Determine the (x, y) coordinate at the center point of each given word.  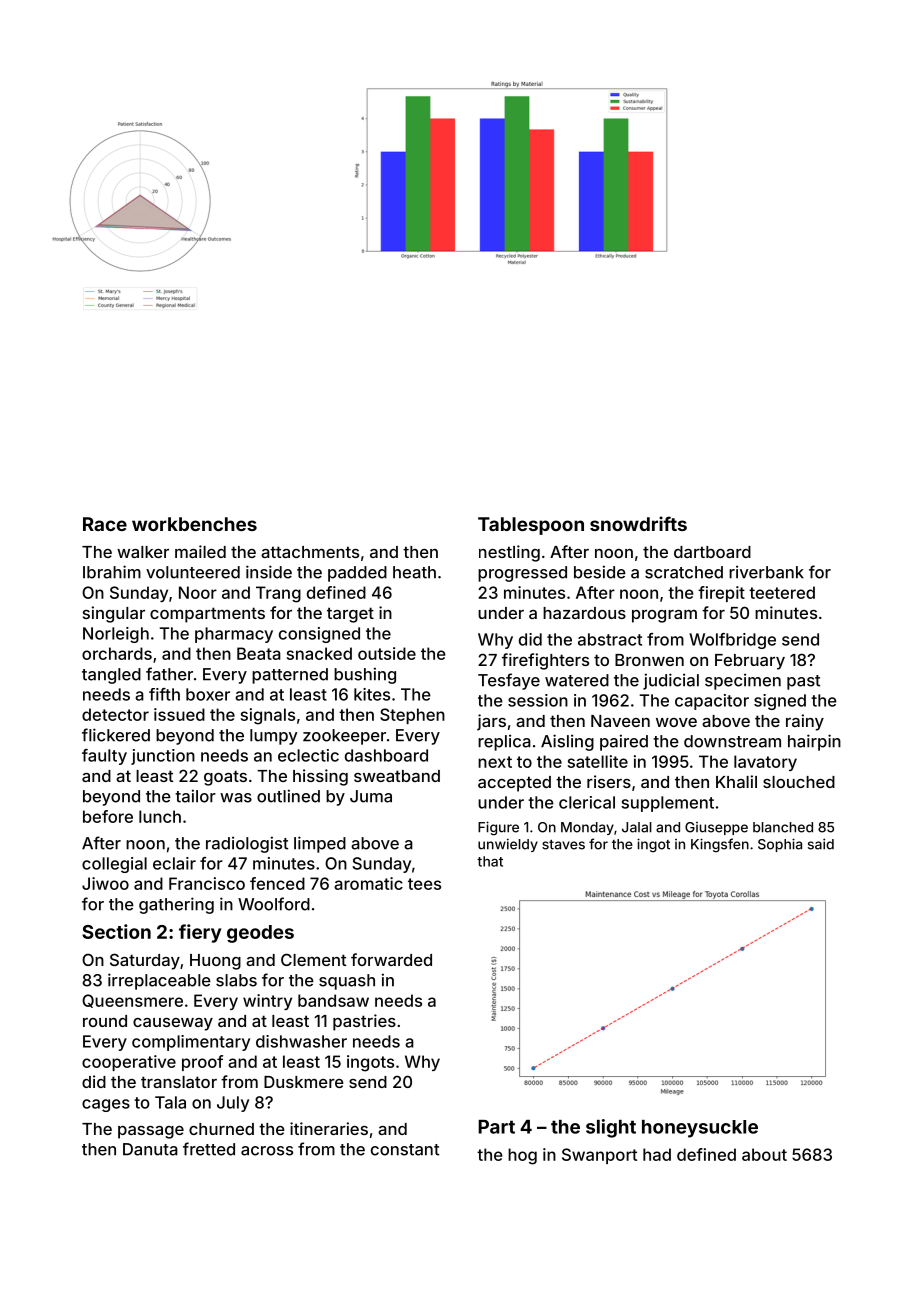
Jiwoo (105, 883)
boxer (208, 694)
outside (387, 653)
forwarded (391, 959)
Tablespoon (531, 526)
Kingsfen (720, 845)
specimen (743, 681)
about (764, 1154)
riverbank (766, 572)
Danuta (150, 1149)
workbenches (194, 524)
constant (405, 1150)
